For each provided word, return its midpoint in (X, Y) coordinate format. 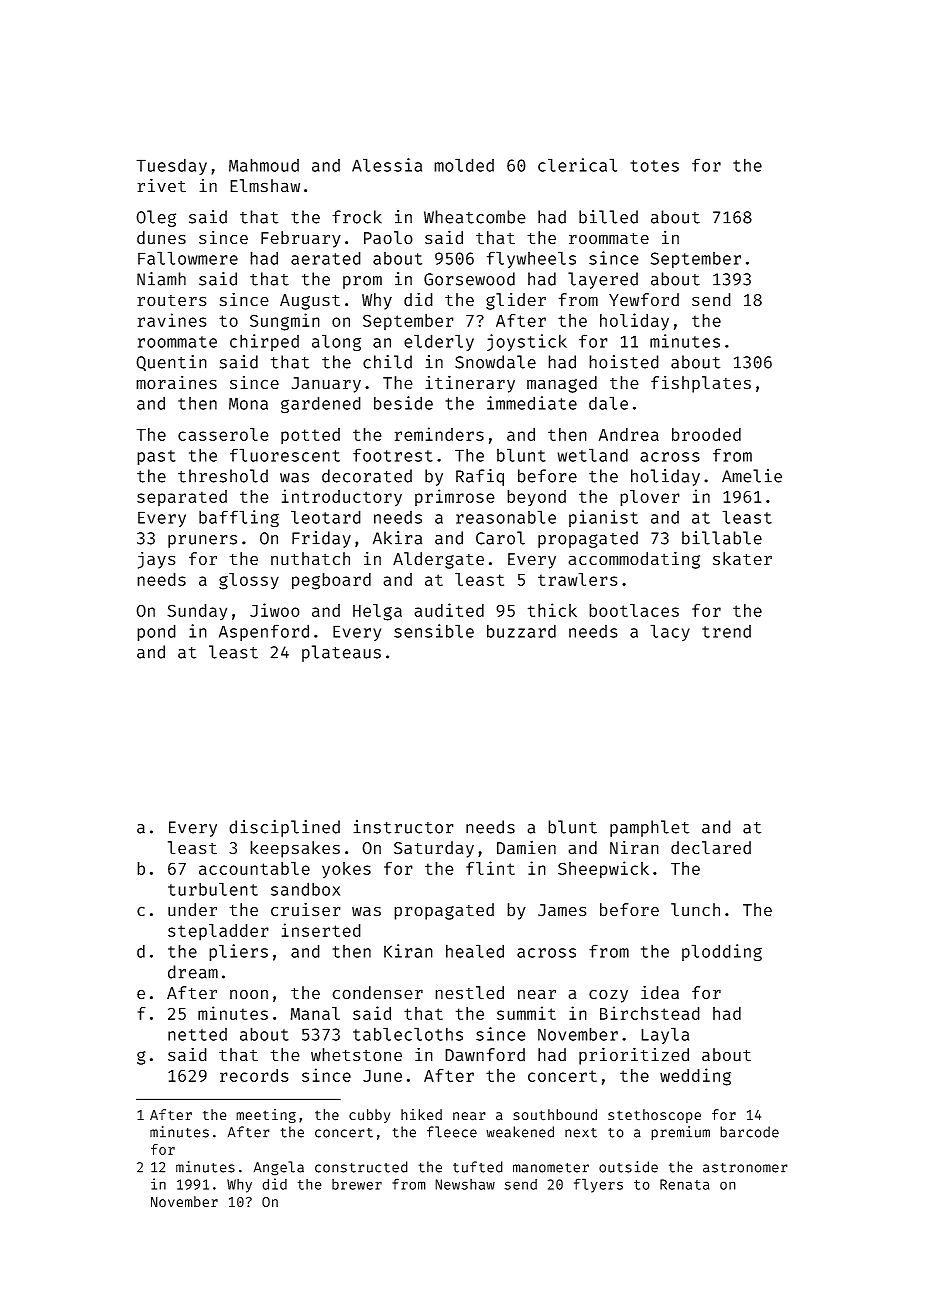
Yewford (644, 300)
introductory (342, 498)
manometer (551, 1168)
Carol (500, 538)
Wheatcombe (475, 217)
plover (650, 498)
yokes (346, 870)
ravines (172, 320)
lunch (695, 910)
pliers (238, 952)
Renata (685, 1184)
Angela (279, 1168)
